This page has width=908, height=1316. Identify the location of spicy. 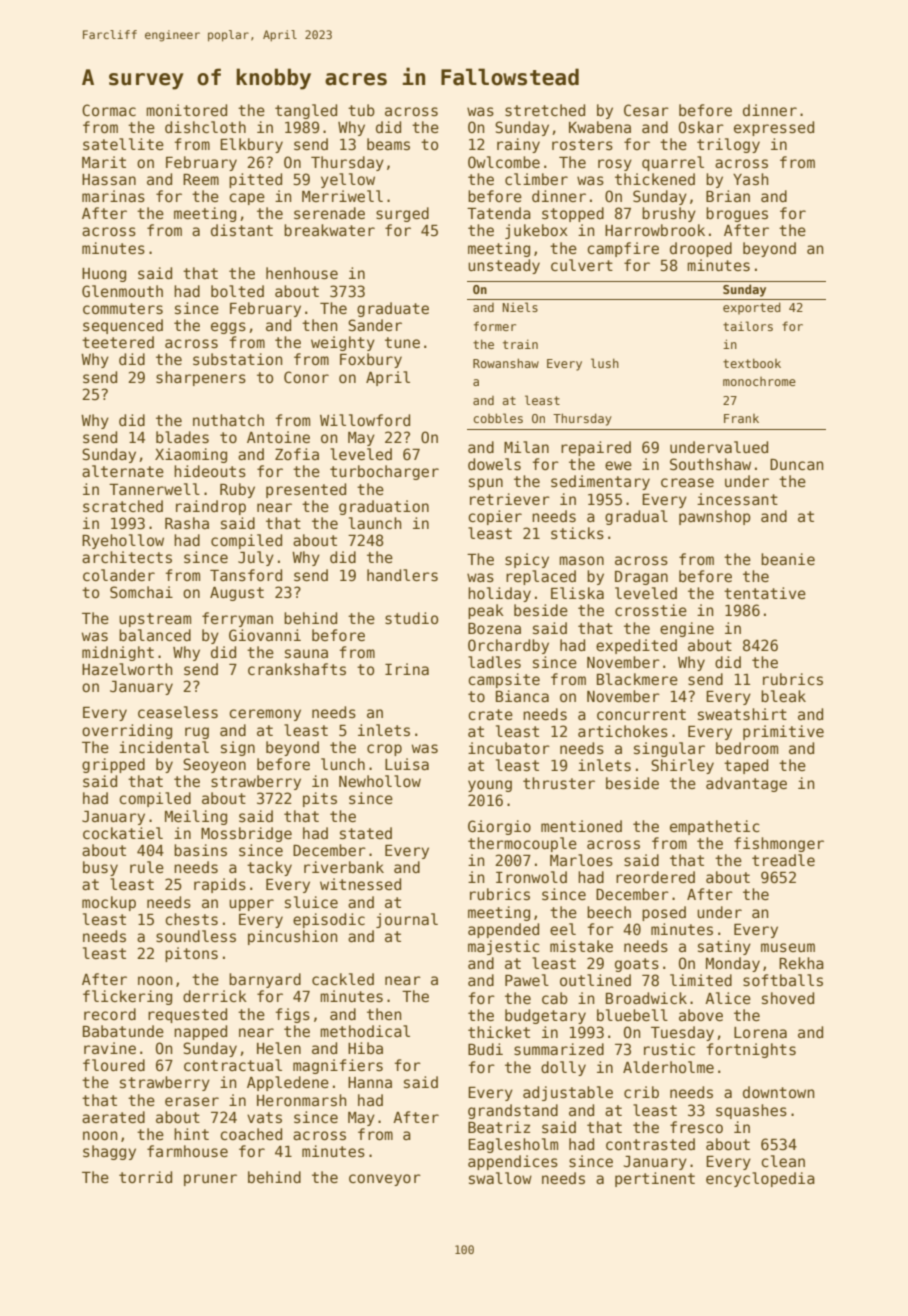
(527, 560).
